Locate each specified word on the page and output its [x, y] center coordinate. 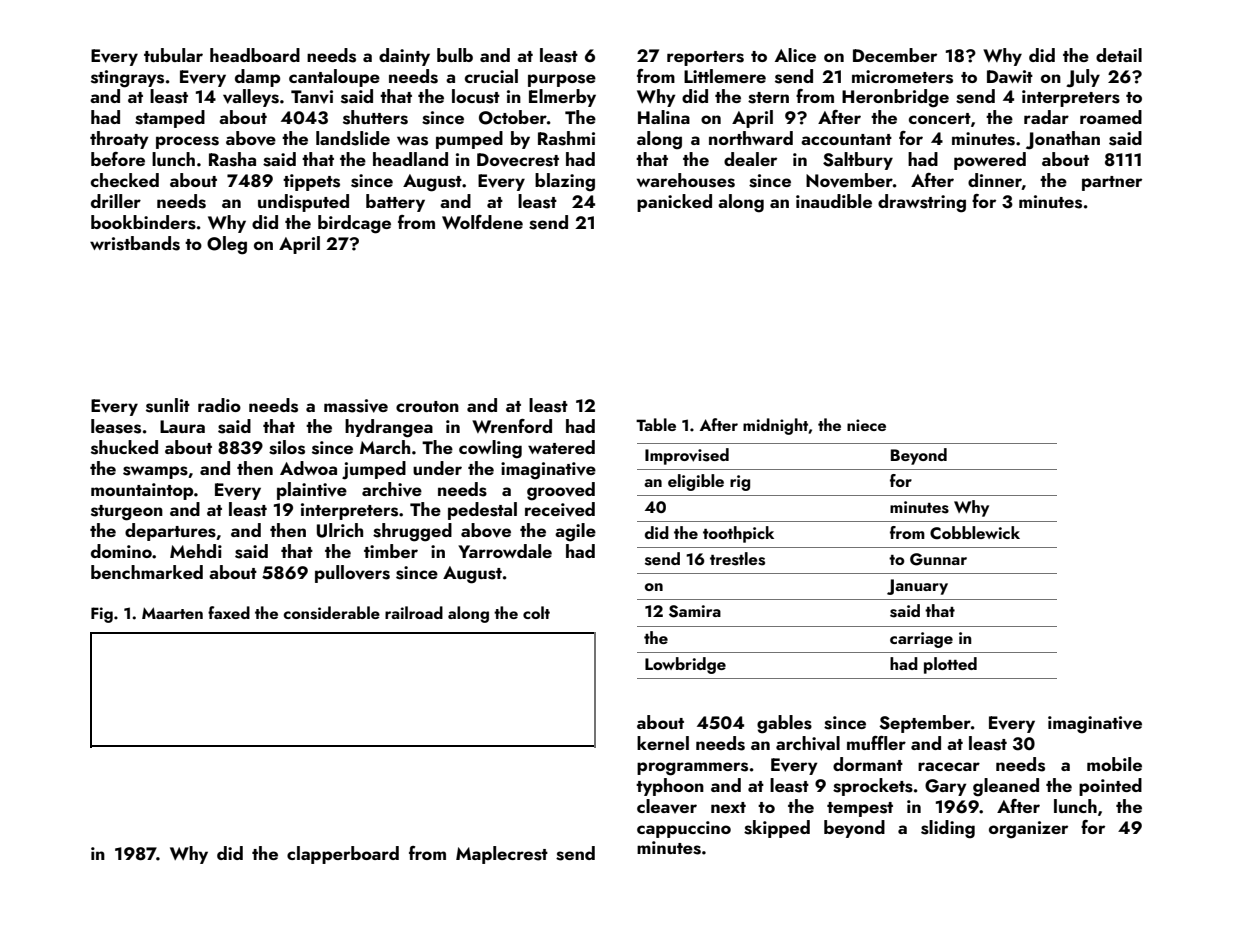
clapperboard [343, 855]
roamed [1111, 117]
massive [356, 406]
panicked [674, 203]
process [187, 142]
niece [866, 425]
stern [768, 98]
